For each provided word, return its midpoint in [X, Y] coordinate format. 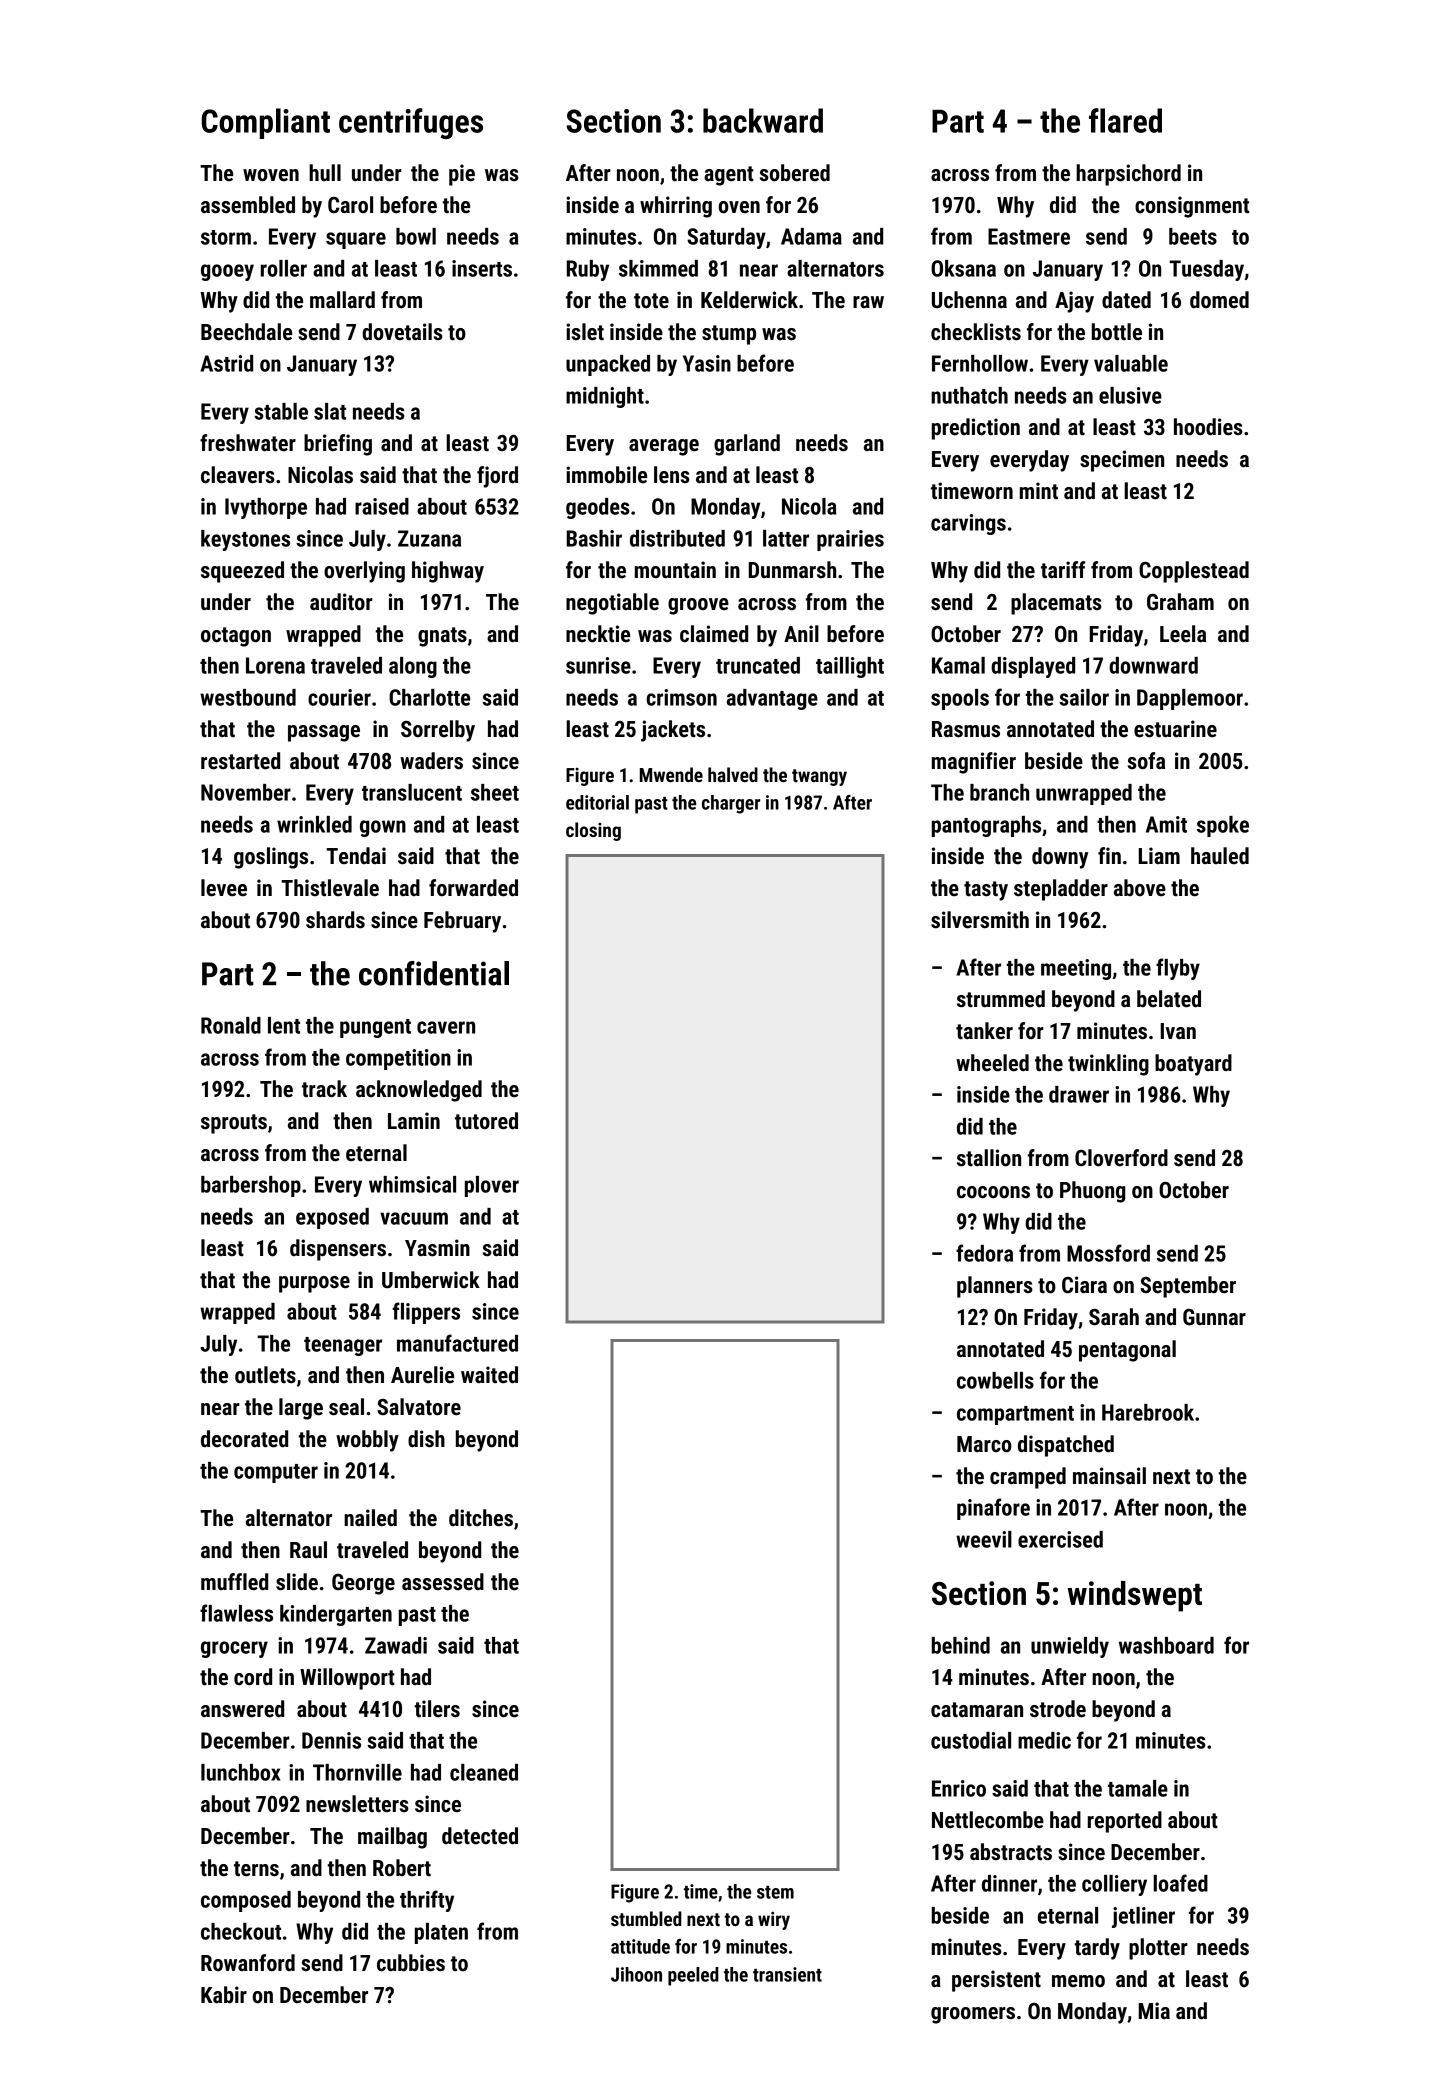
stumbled [646, 1918]
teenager [343, 1346]
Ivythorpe [266, 508]
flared [1125, 120]
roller [284, 268]
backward [763, 120]
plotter [1158, 1949]
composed [246, 1901]
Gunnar [1214, 1317]
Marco [984, 1444]
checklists [976, 332]
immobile [606, 475]
